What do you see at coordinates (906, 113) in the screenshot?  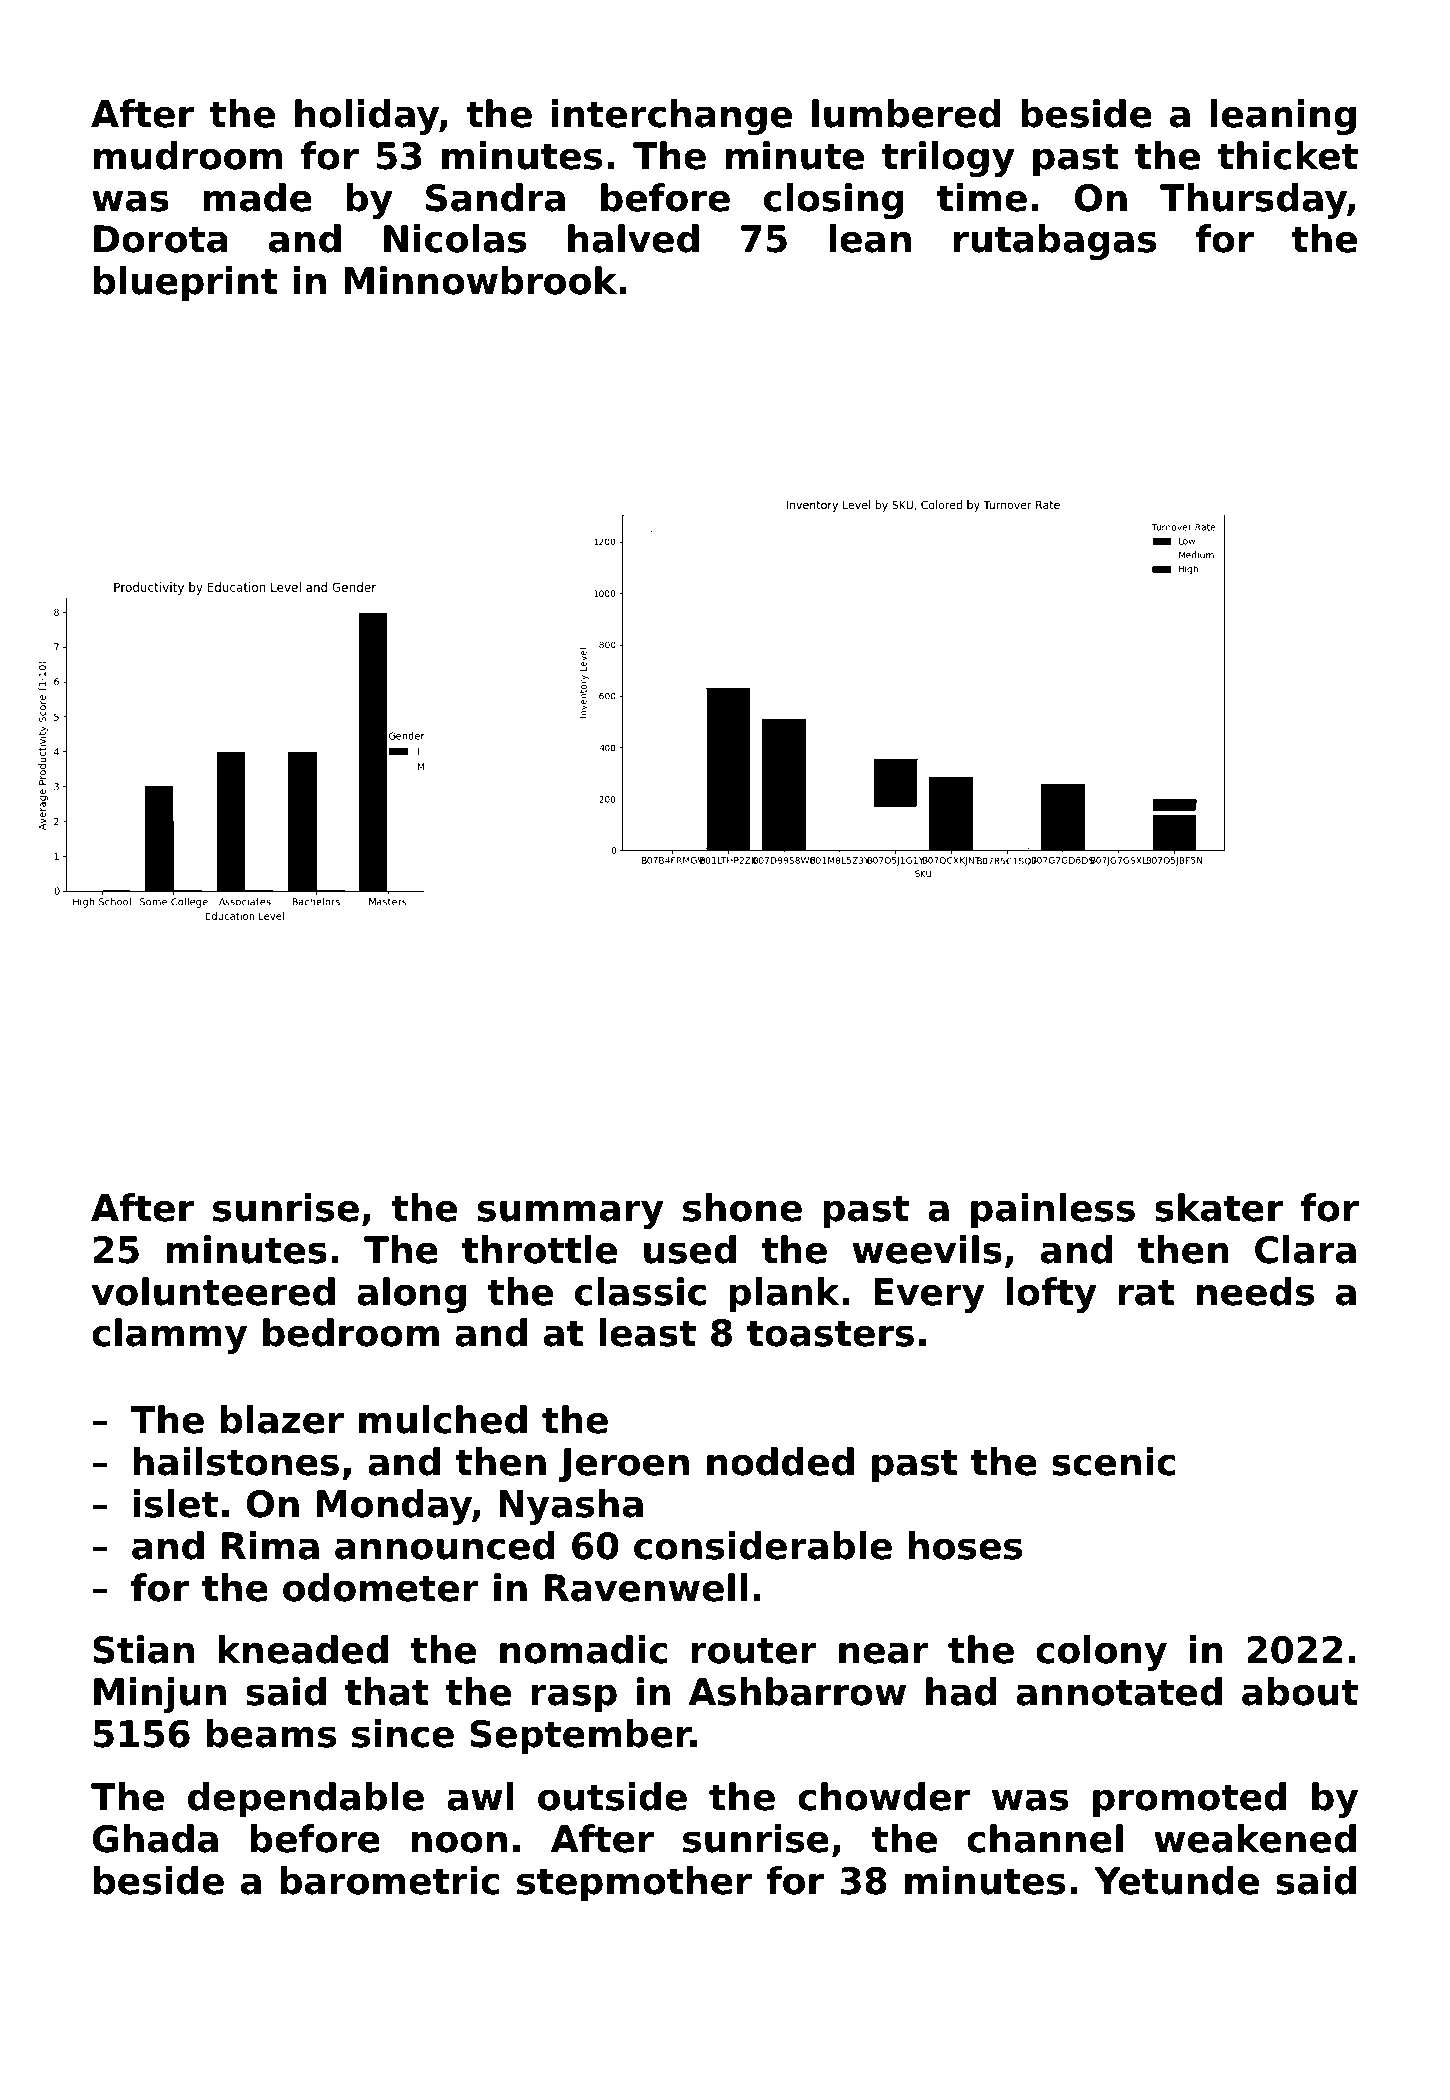 I see `lumbered` at bounding box center [906, 113].
